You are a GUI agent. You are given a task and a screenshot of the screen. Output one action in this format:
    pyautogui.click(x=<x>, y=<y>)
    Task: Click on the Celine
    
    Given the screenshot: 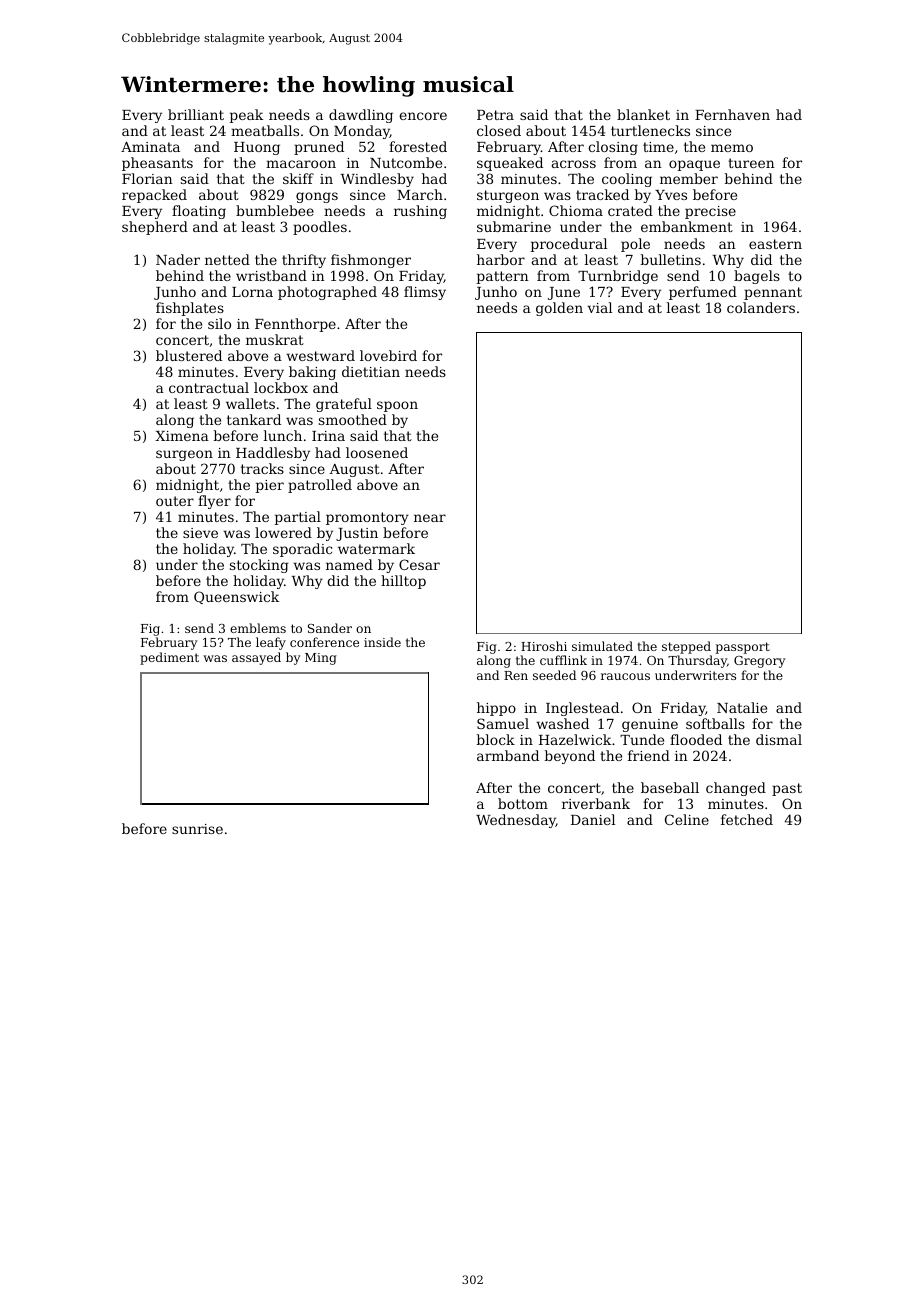 What is the action you would take?
    pyautogui.click(x=687, y=819)
